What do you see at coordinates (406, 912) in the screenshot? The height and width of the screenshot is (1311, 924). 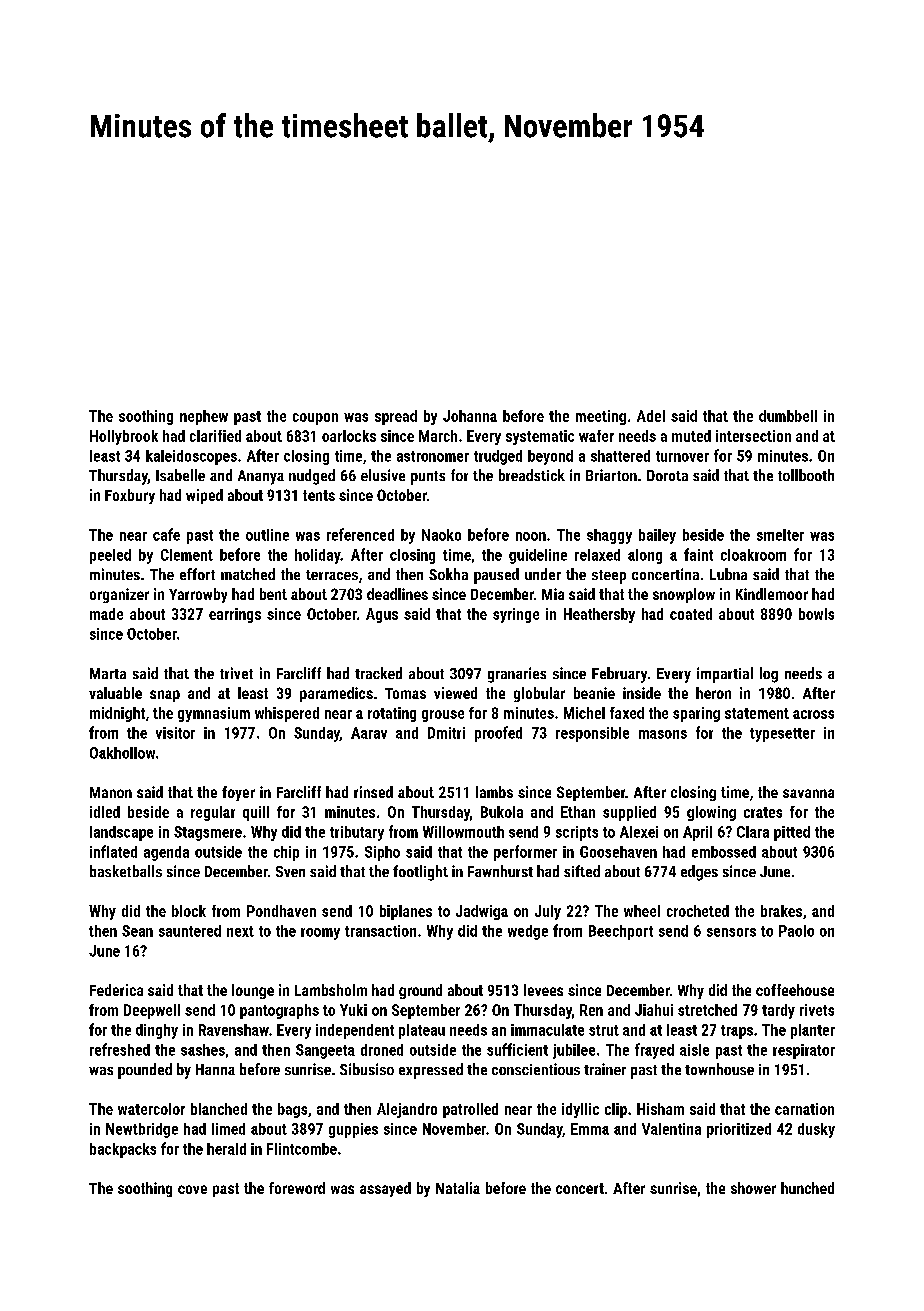 I see `biplanes` at bounding box center [406, 912].
